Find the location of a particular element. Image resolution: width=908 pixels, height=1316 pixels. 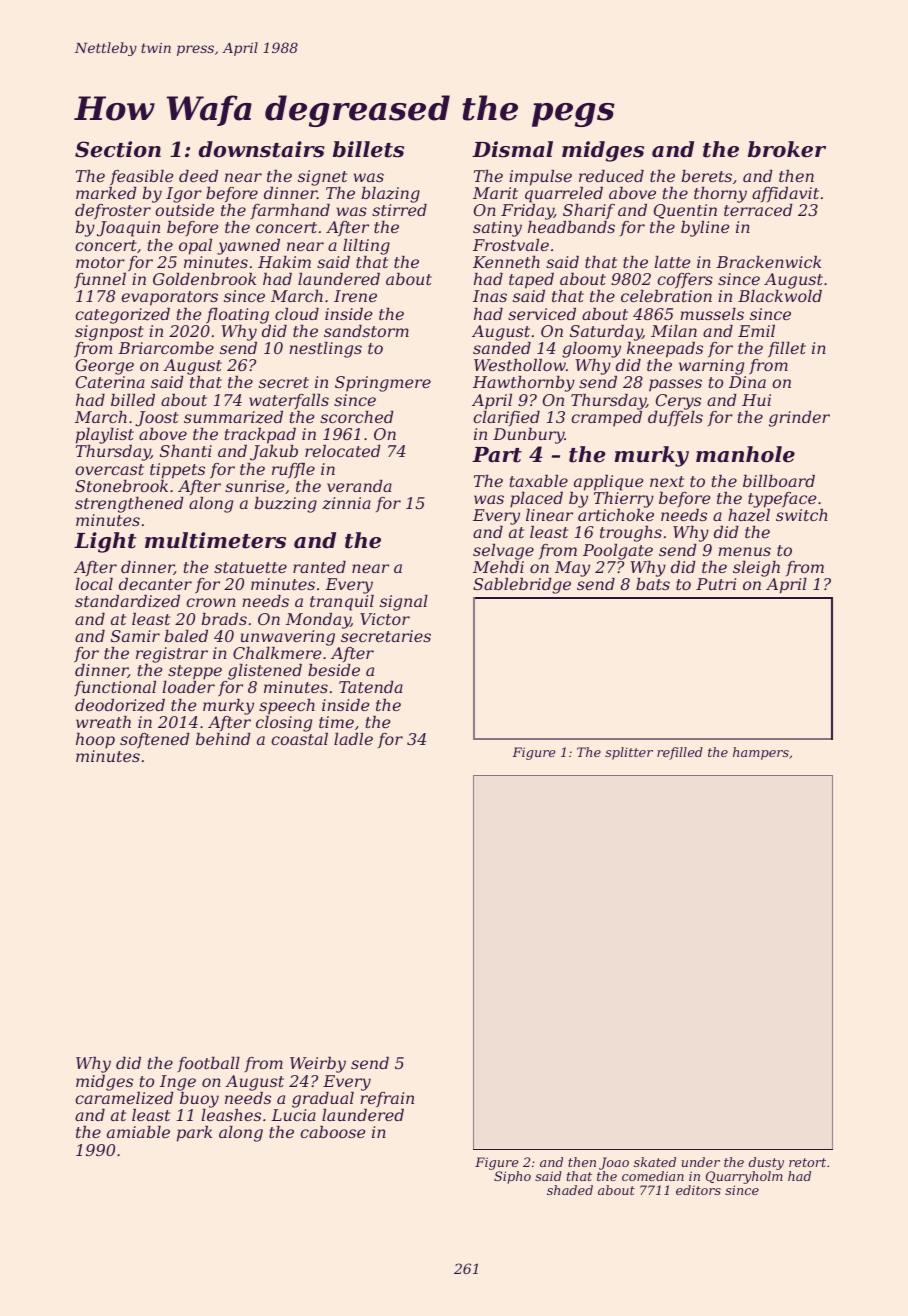

ladle is located at coordinates (353, 739).
